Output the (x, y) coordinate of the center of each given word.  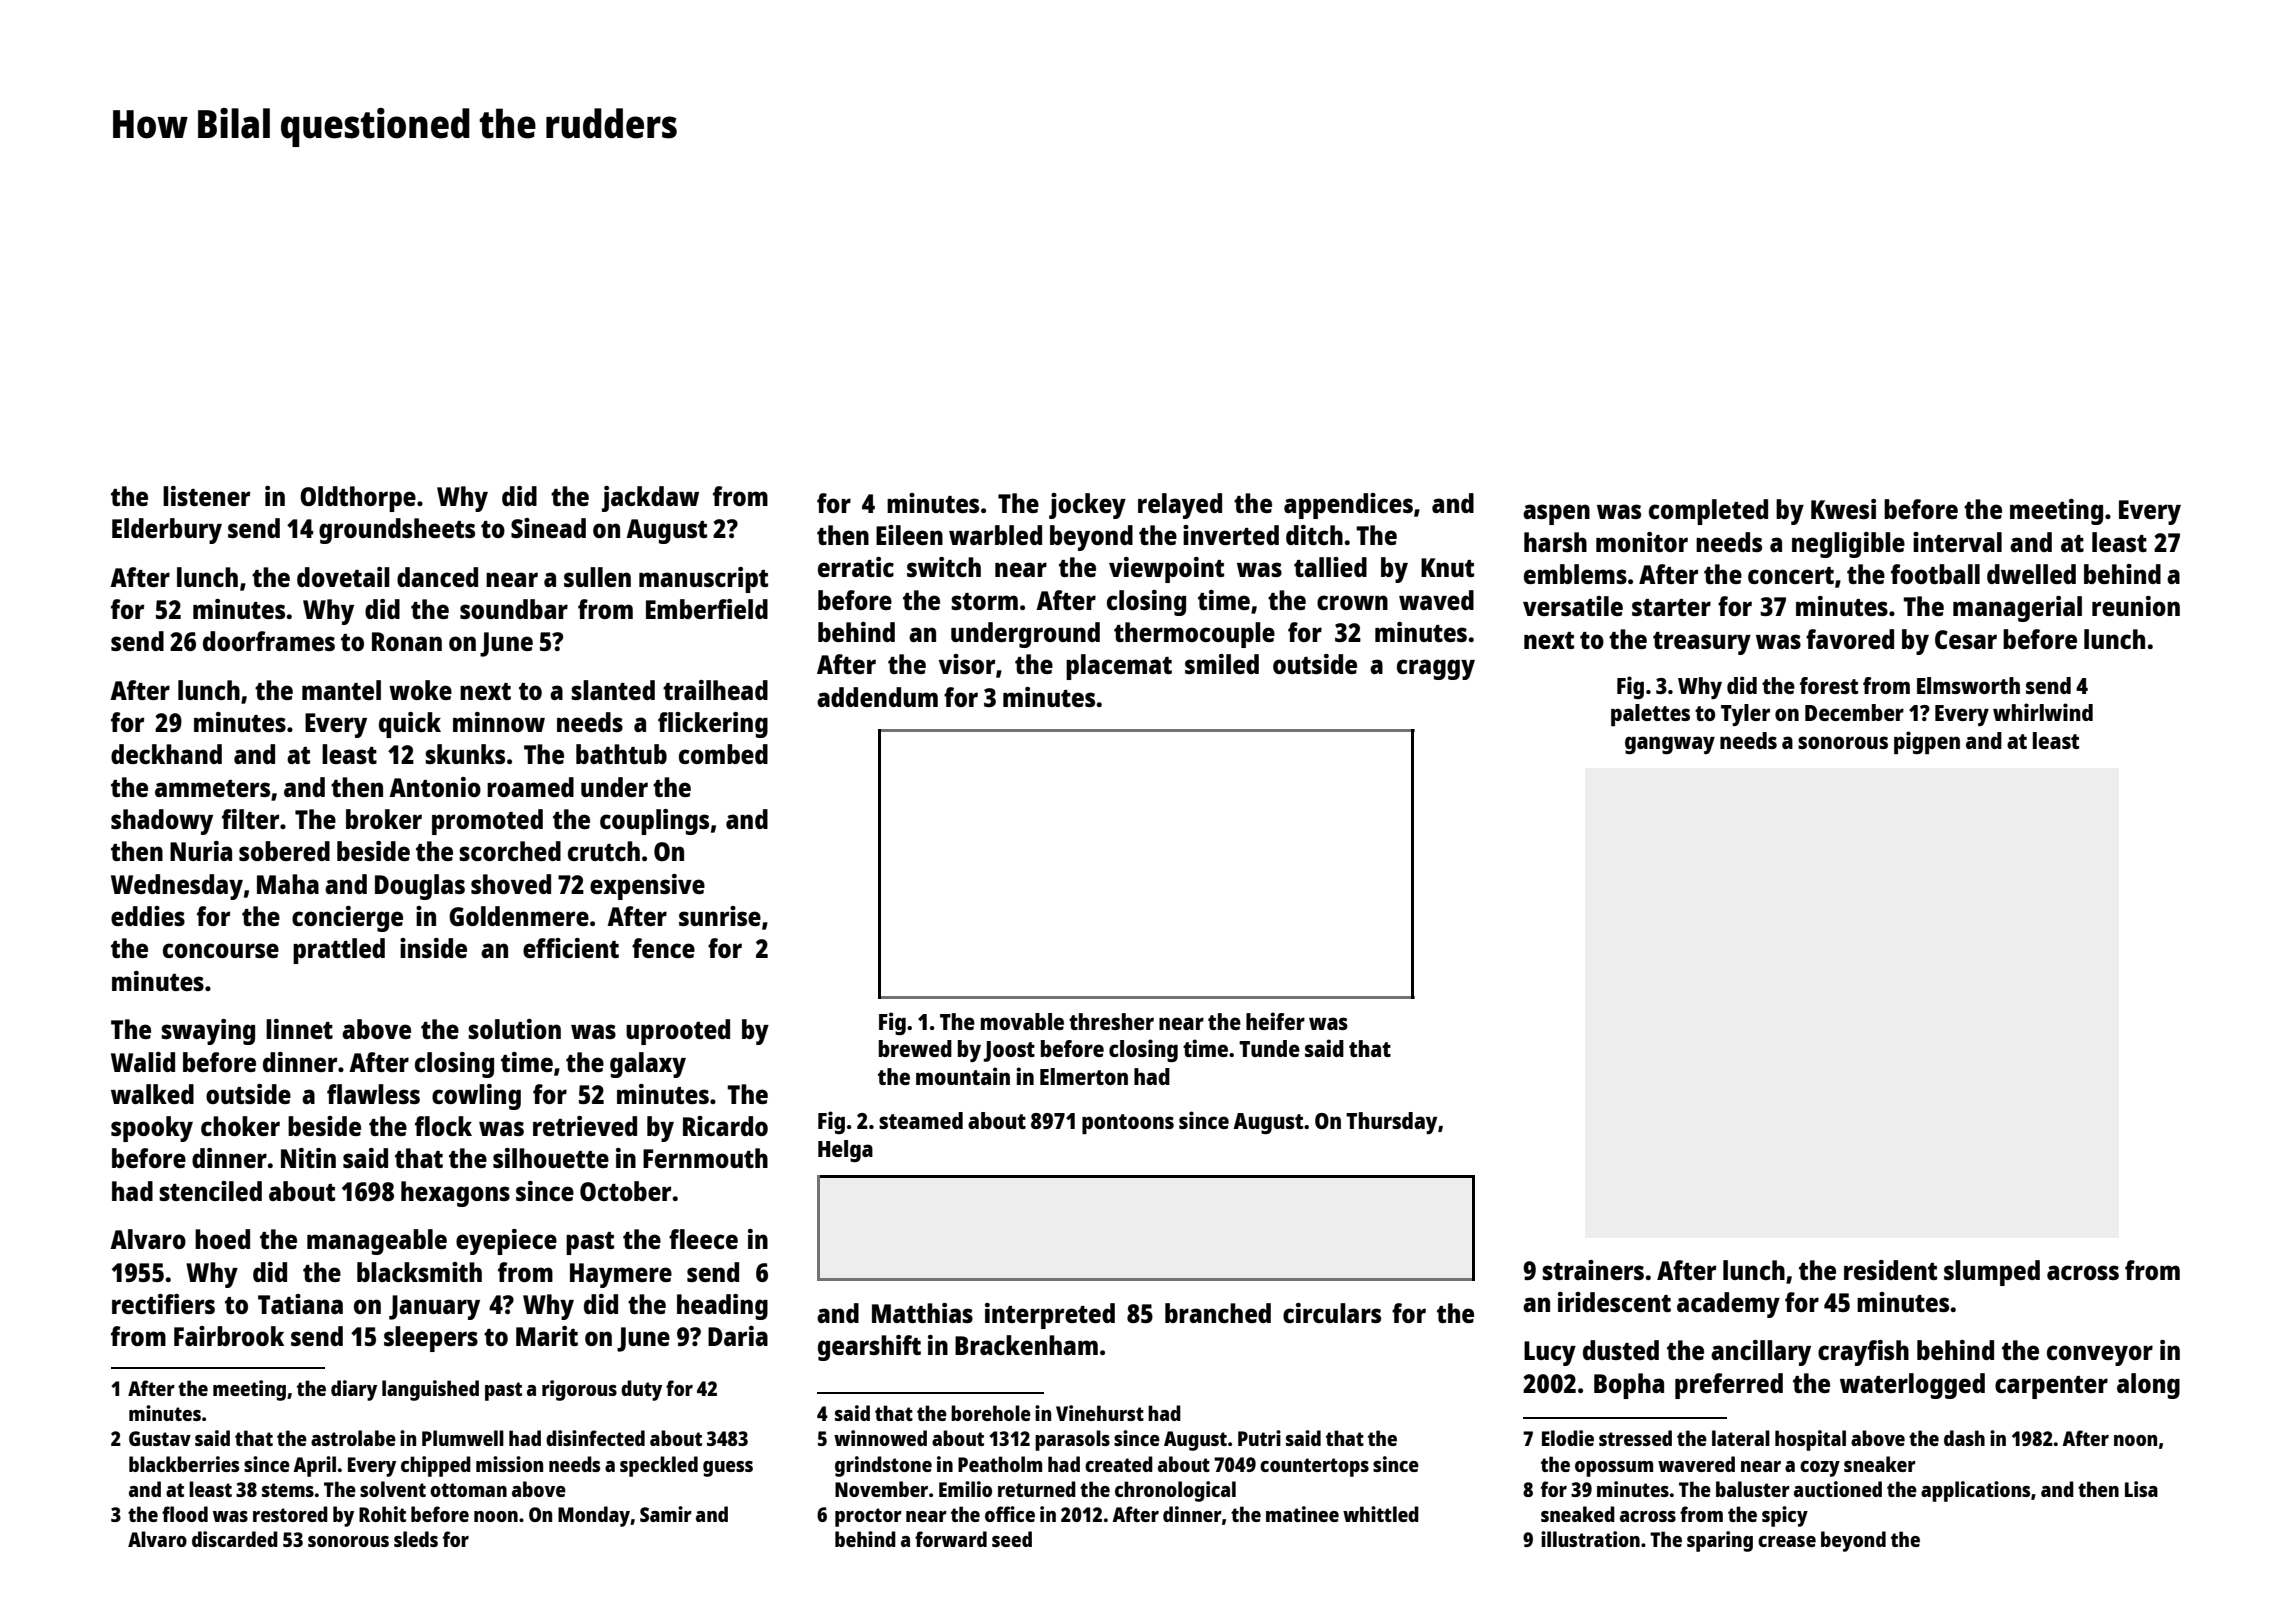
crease (1787, 1541)
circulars (1332, 1313)
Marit (547, 1336)
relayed (1180, 506)
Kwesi (1843, 509)
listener (206, 496)
